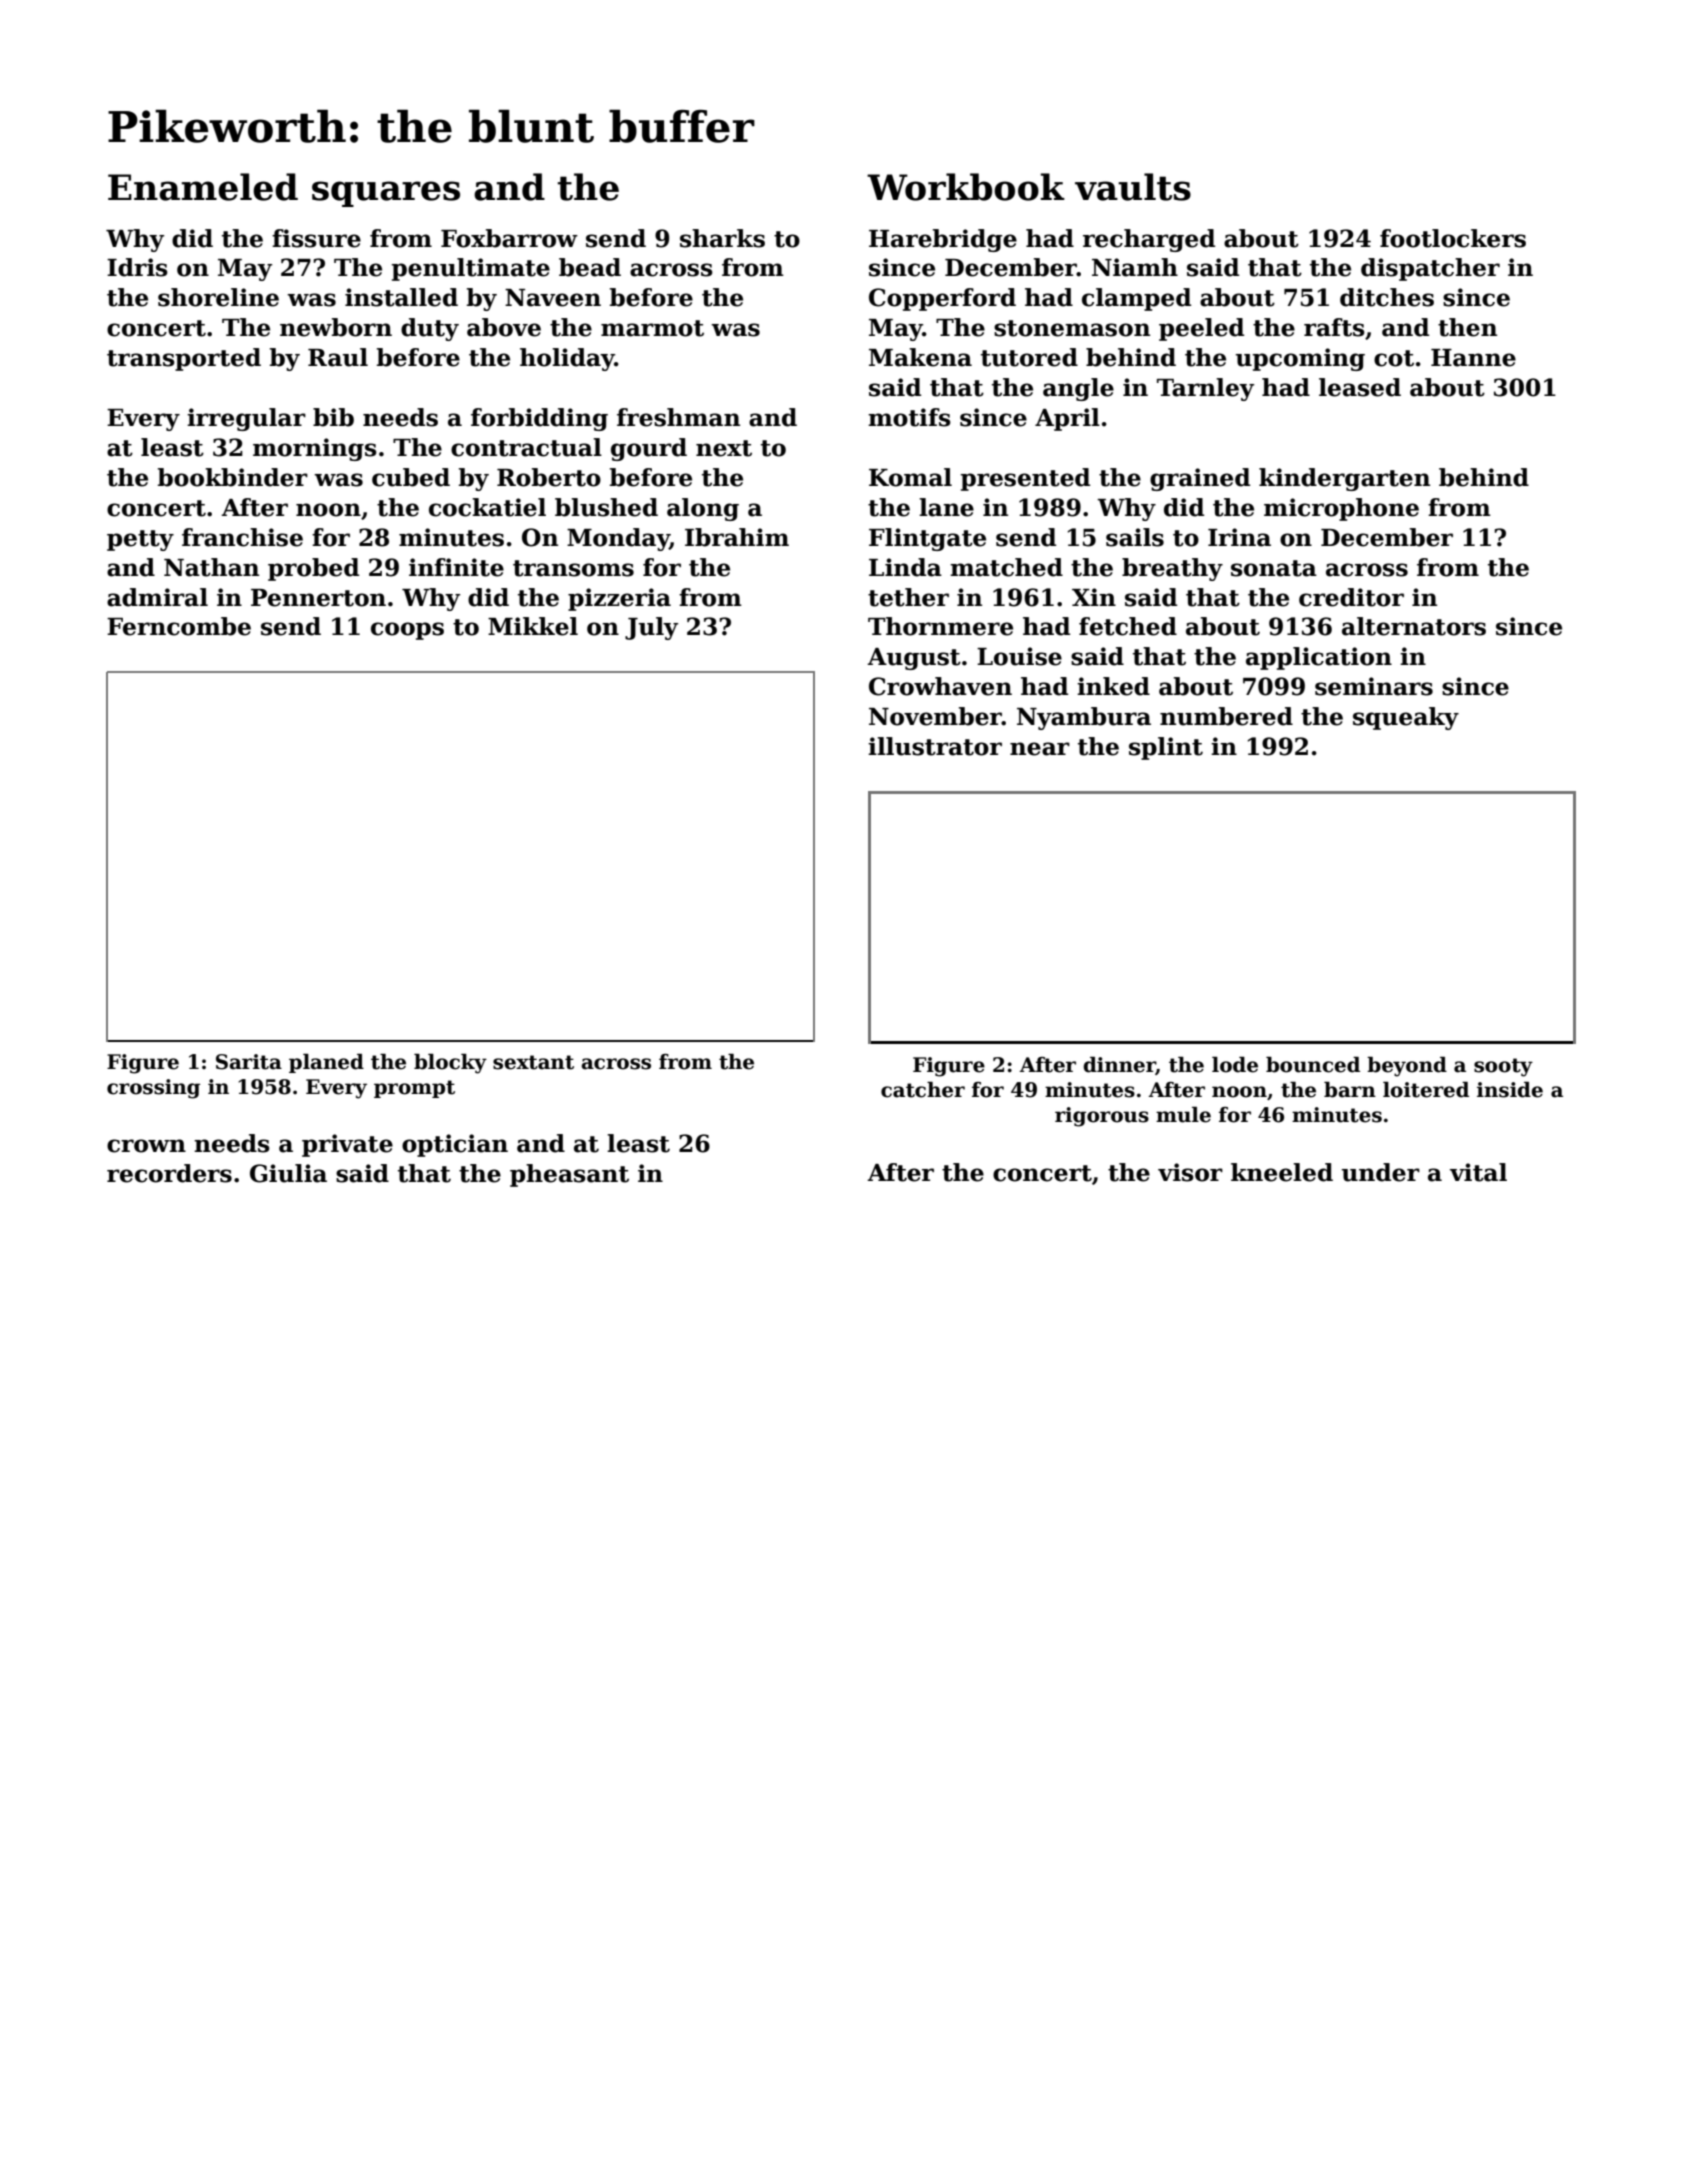 Image resolution: width=1683 pixels, height=2178 pixels. What do you see at coordinates (935, 746) in the image?
I see `illustrator` at bounding box center [935, 746].
